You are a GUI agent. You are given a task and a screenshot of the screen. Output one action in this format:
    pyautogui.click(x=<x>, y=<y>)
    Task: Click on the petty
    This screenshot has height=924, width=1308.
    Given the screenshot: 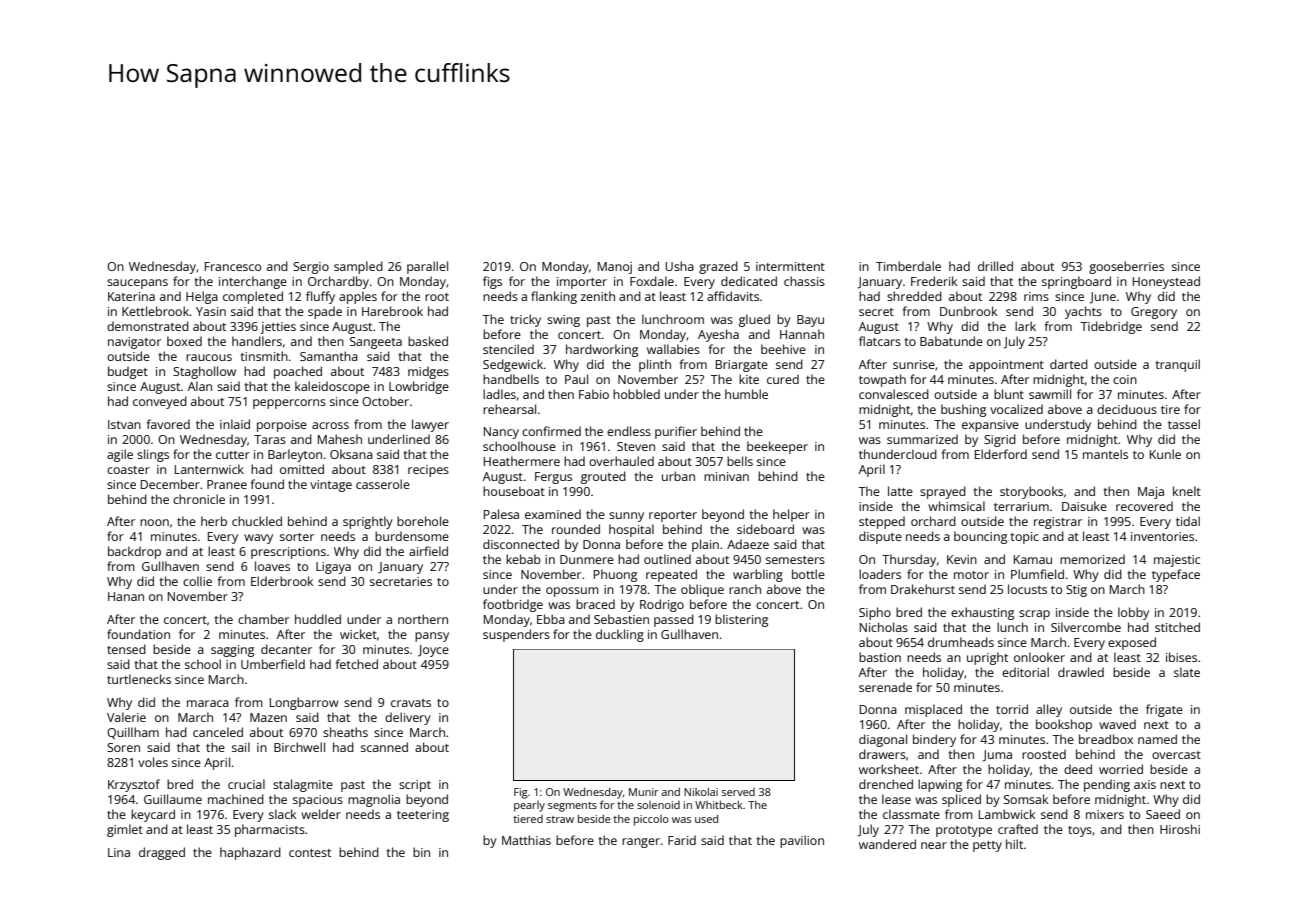 What is the action you would take?
    pyautogui.click(x=987, y=846)
